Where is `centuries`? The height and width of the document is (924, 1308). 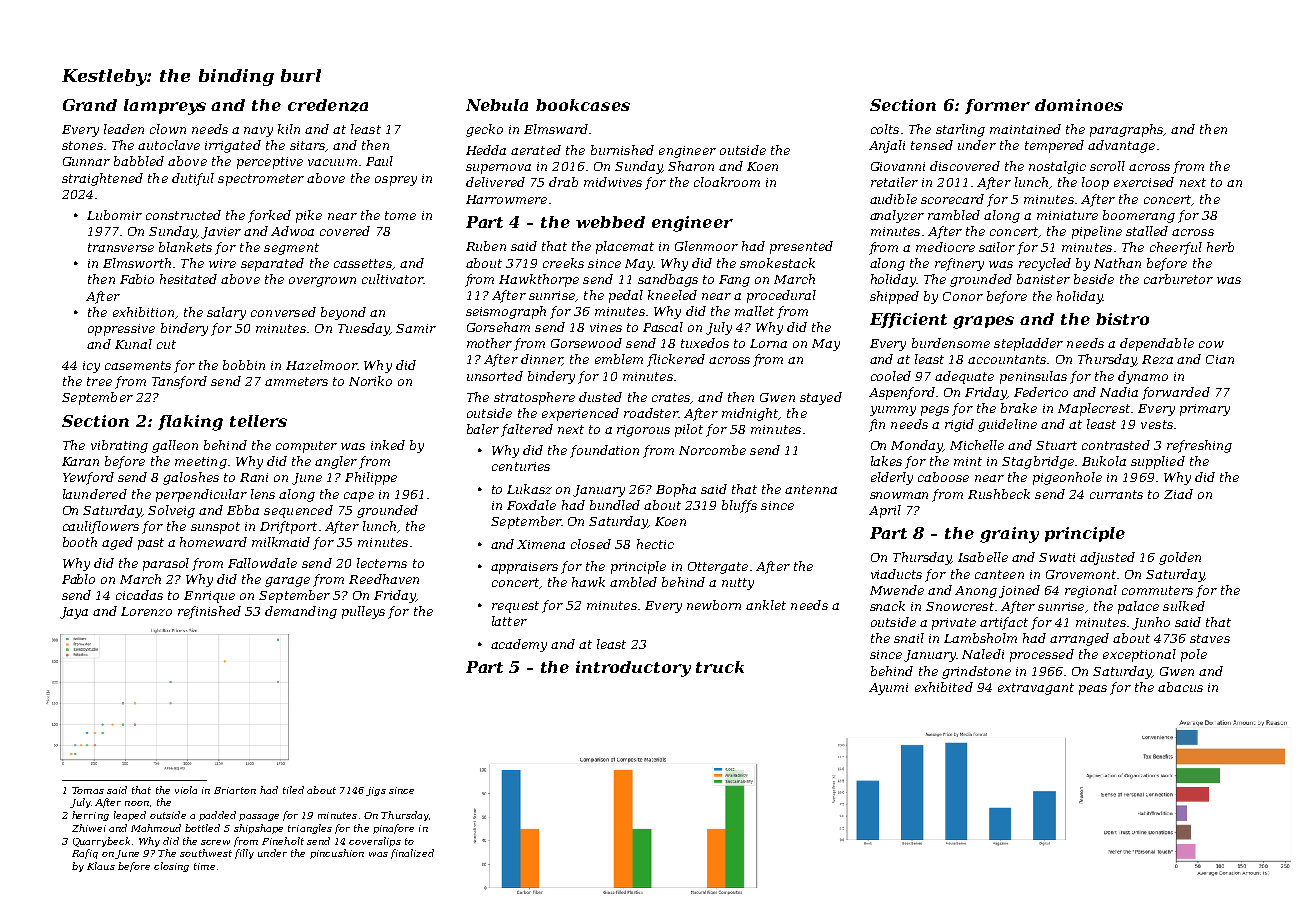
centuries is located at coordinates (521, 466).
